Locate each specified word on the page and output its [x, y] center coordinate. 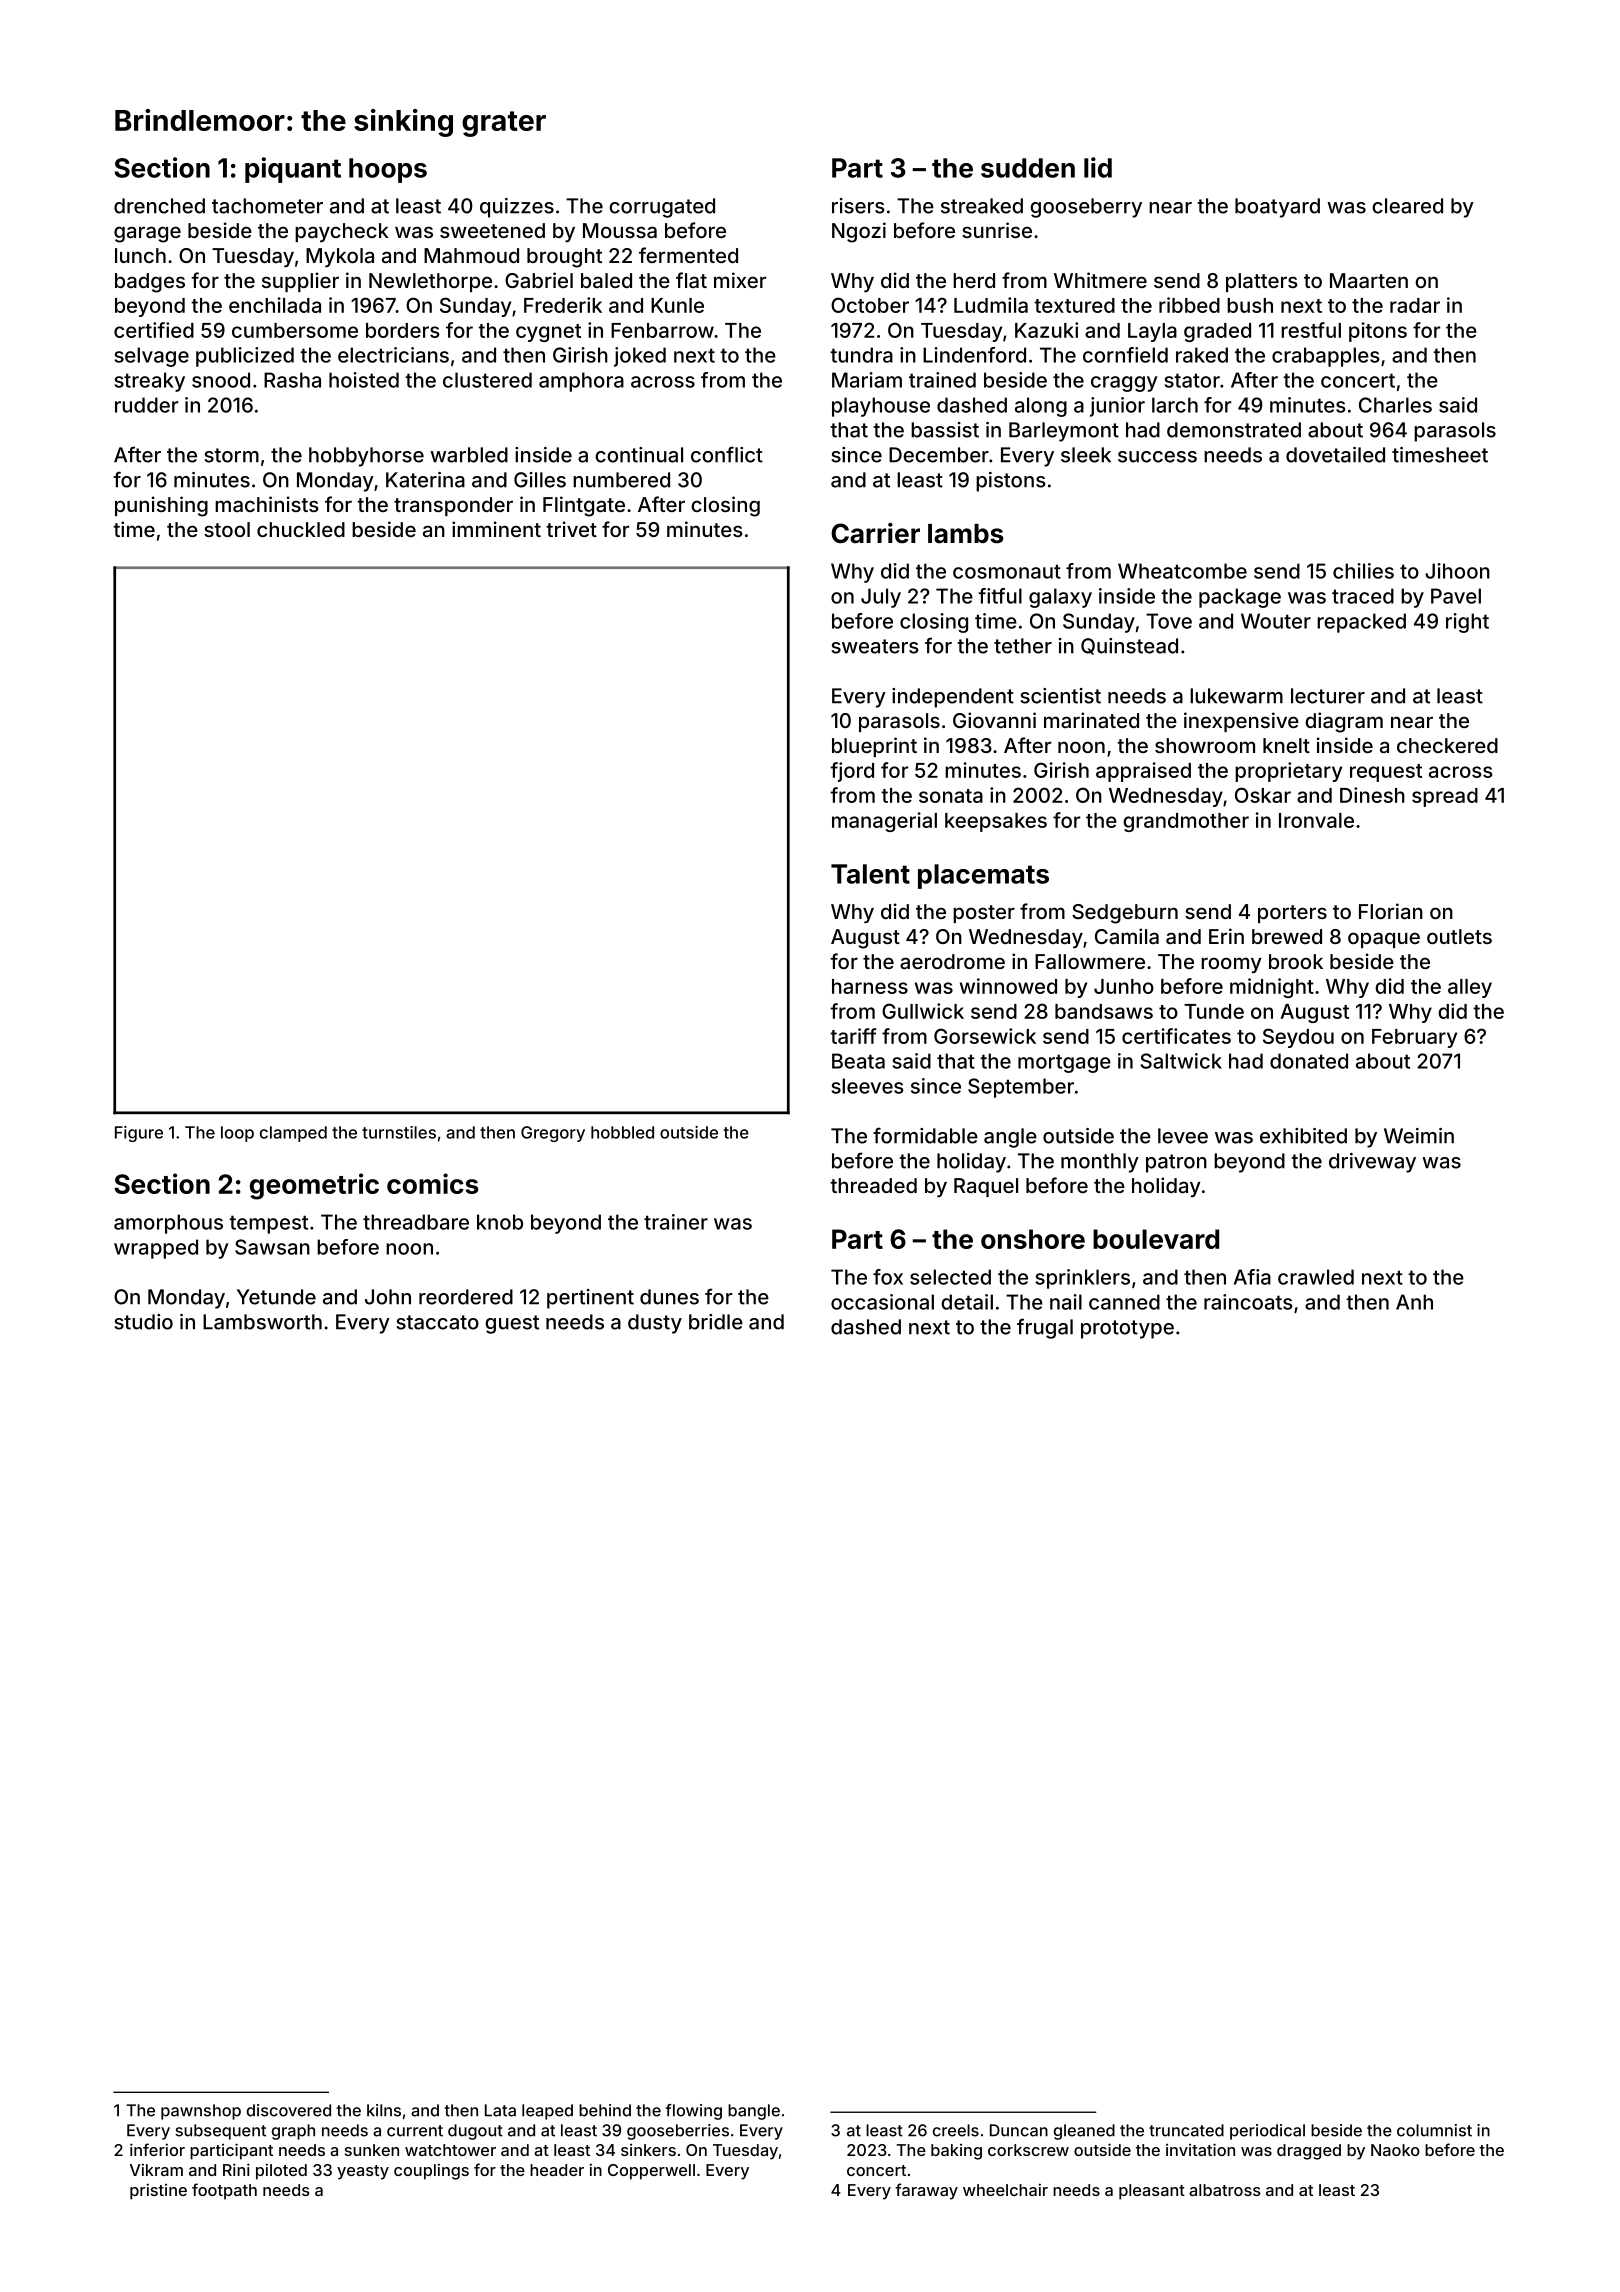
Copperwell [651, 2172]
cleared [1407, 206]
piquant [293, 170]
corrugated [662, 208]
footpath [224, 2191]
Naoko [1395, 2150]
